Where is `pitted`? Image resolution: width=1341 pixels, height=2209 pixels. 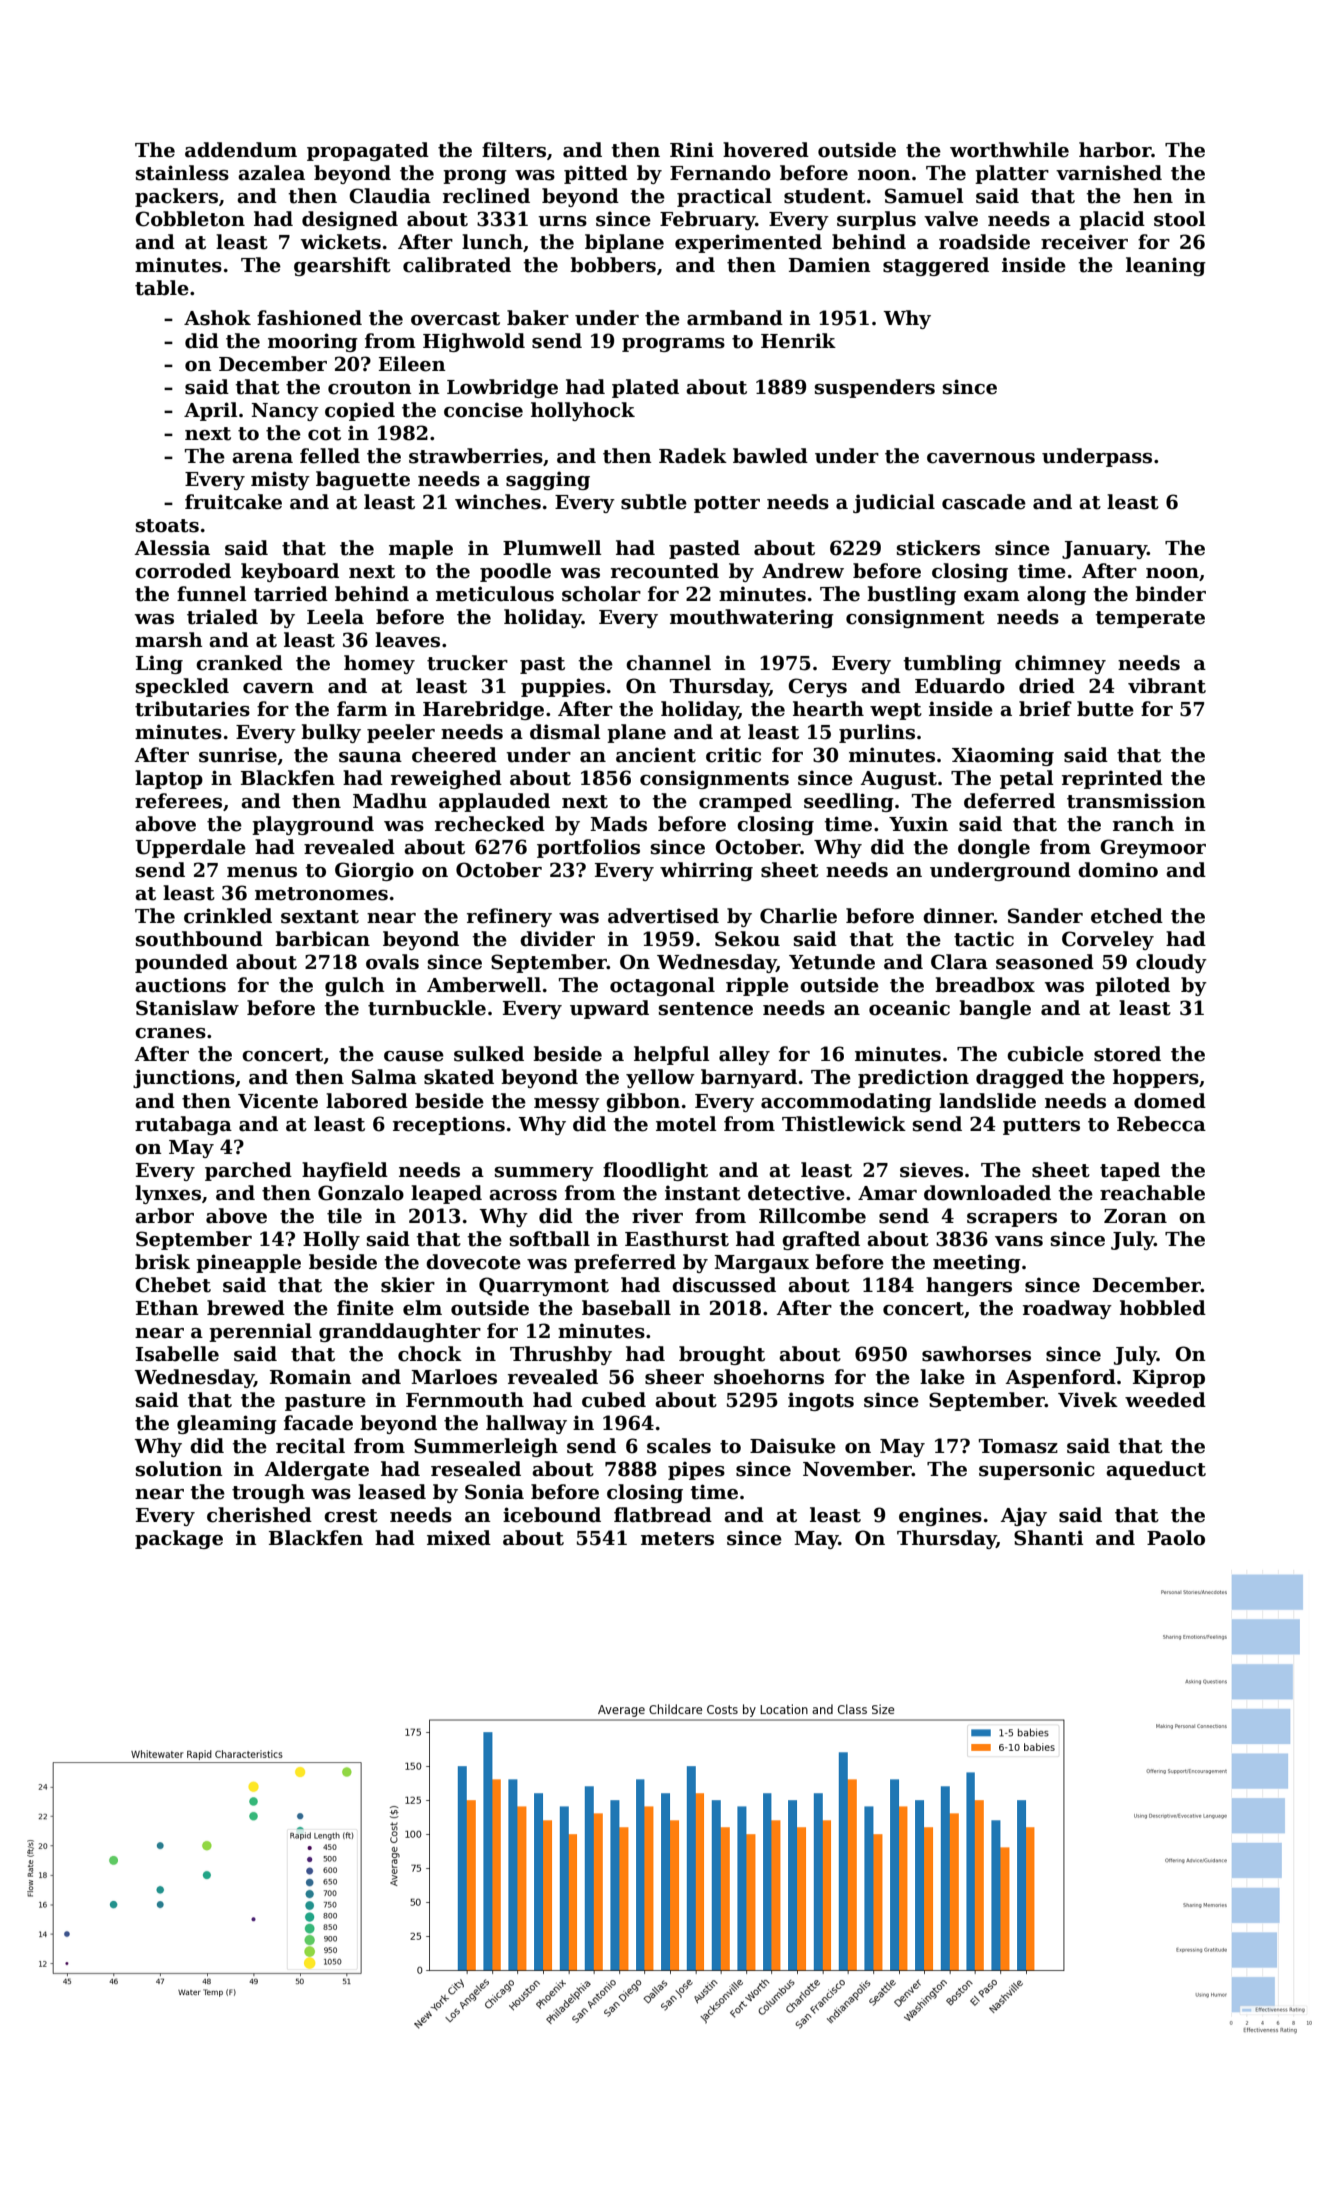
pitted is located at coordinates (596, 174).
